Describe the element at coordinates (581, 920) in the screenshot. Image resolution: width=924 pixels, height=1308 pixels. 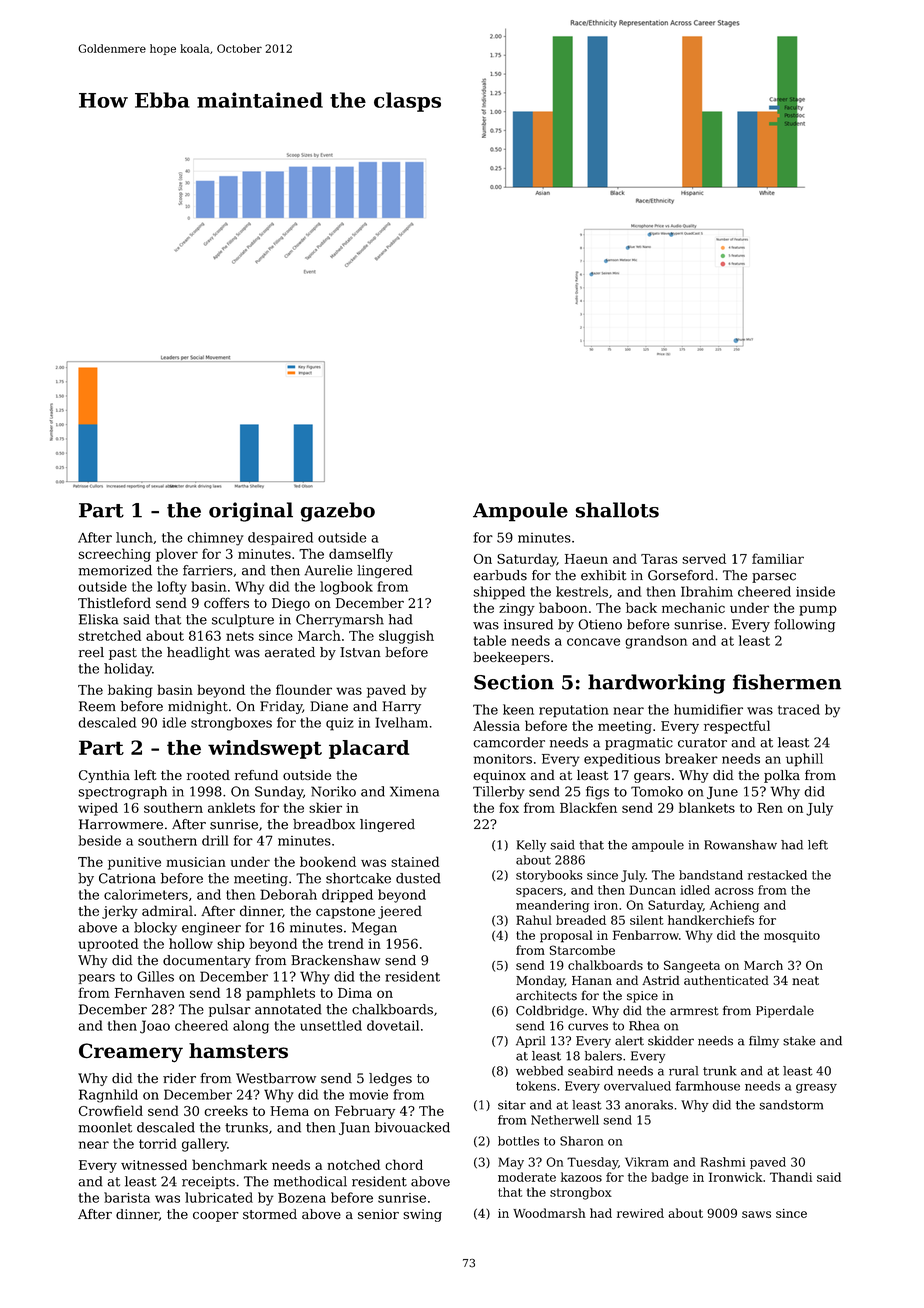
I see `breaded` at that location.
